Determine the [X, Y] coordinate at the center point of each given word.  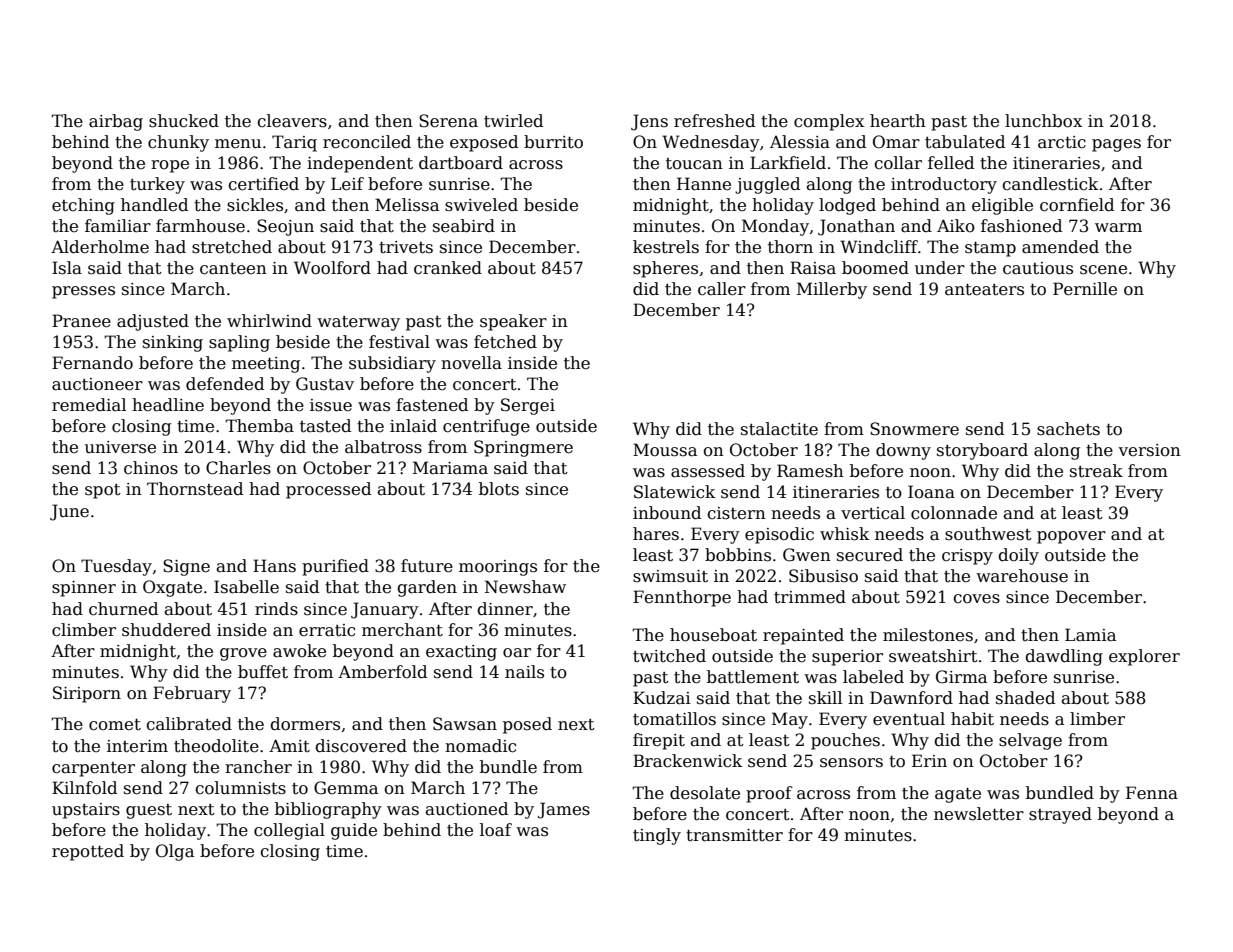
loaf [496, 830]
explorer [1144, 657]
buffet [263, 672]
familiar [118, 226]
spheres [665, 269]
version [1149, 450]
